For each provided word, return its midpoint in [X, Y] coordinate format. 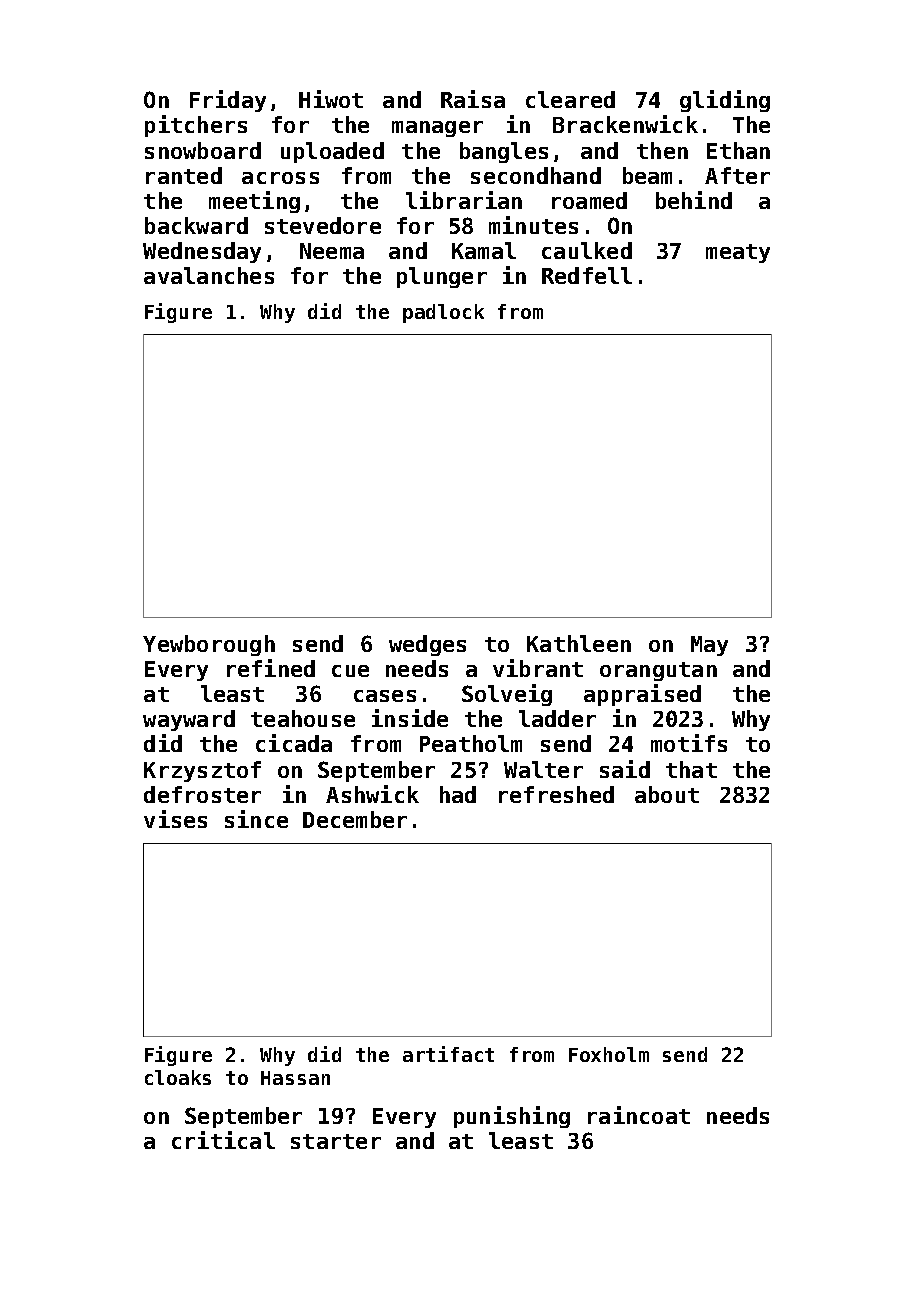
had [458, 794]
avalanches [209, 275]
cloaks [178, 1077]
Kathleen [579, 643]
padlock [443, 313]
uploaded [332, 152]
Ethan [738, 150]
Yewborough [209, 645]
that [691, 769]
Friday [228, 101]
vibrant [538, 668]
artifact [448, 1054]
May [709, 646]
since [256, 819]
